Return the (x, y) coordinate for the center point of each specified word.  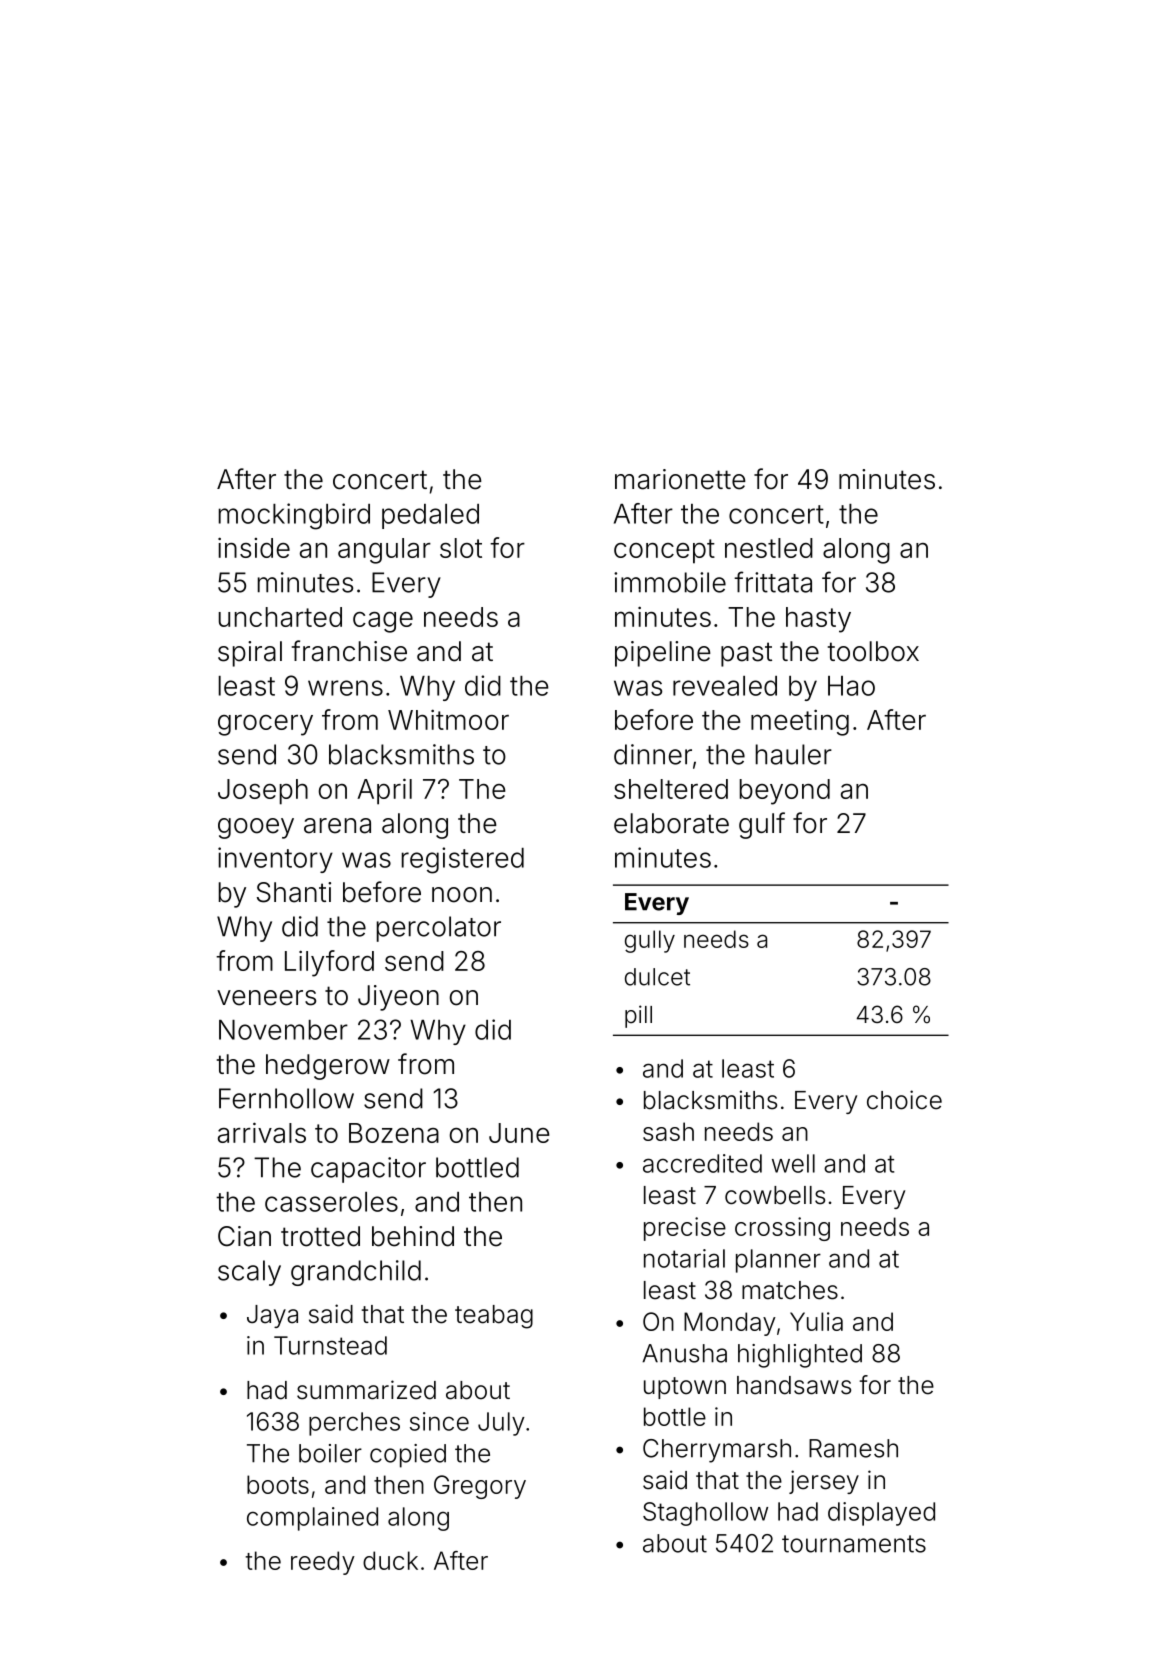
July (501, 1424)
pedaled (430, 516)
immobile (670, 582)
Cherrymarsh (717, 1451)
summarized (366, 1390)
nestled (769, 548)
